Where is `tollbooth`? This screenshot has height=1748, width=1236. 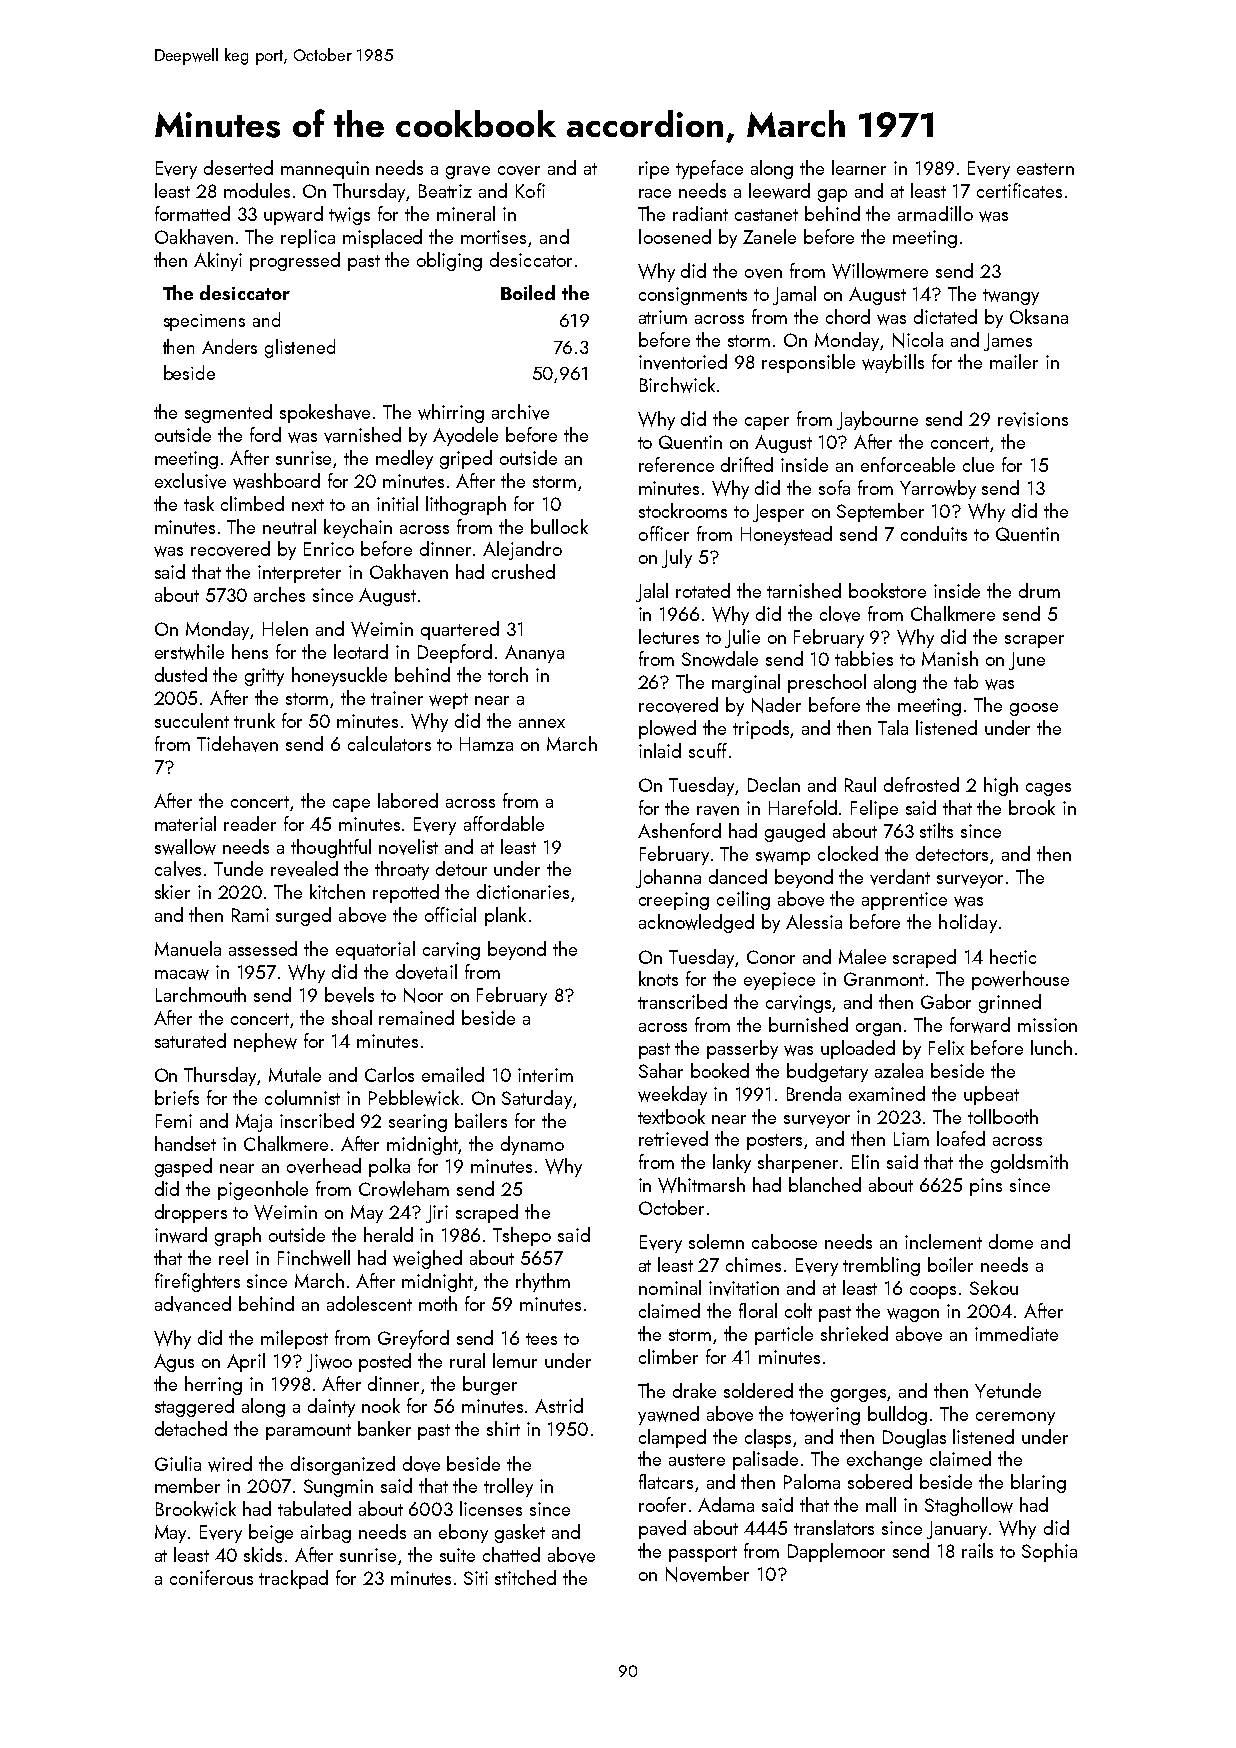
tollbooth is located at coordinates (1003, 1116).
